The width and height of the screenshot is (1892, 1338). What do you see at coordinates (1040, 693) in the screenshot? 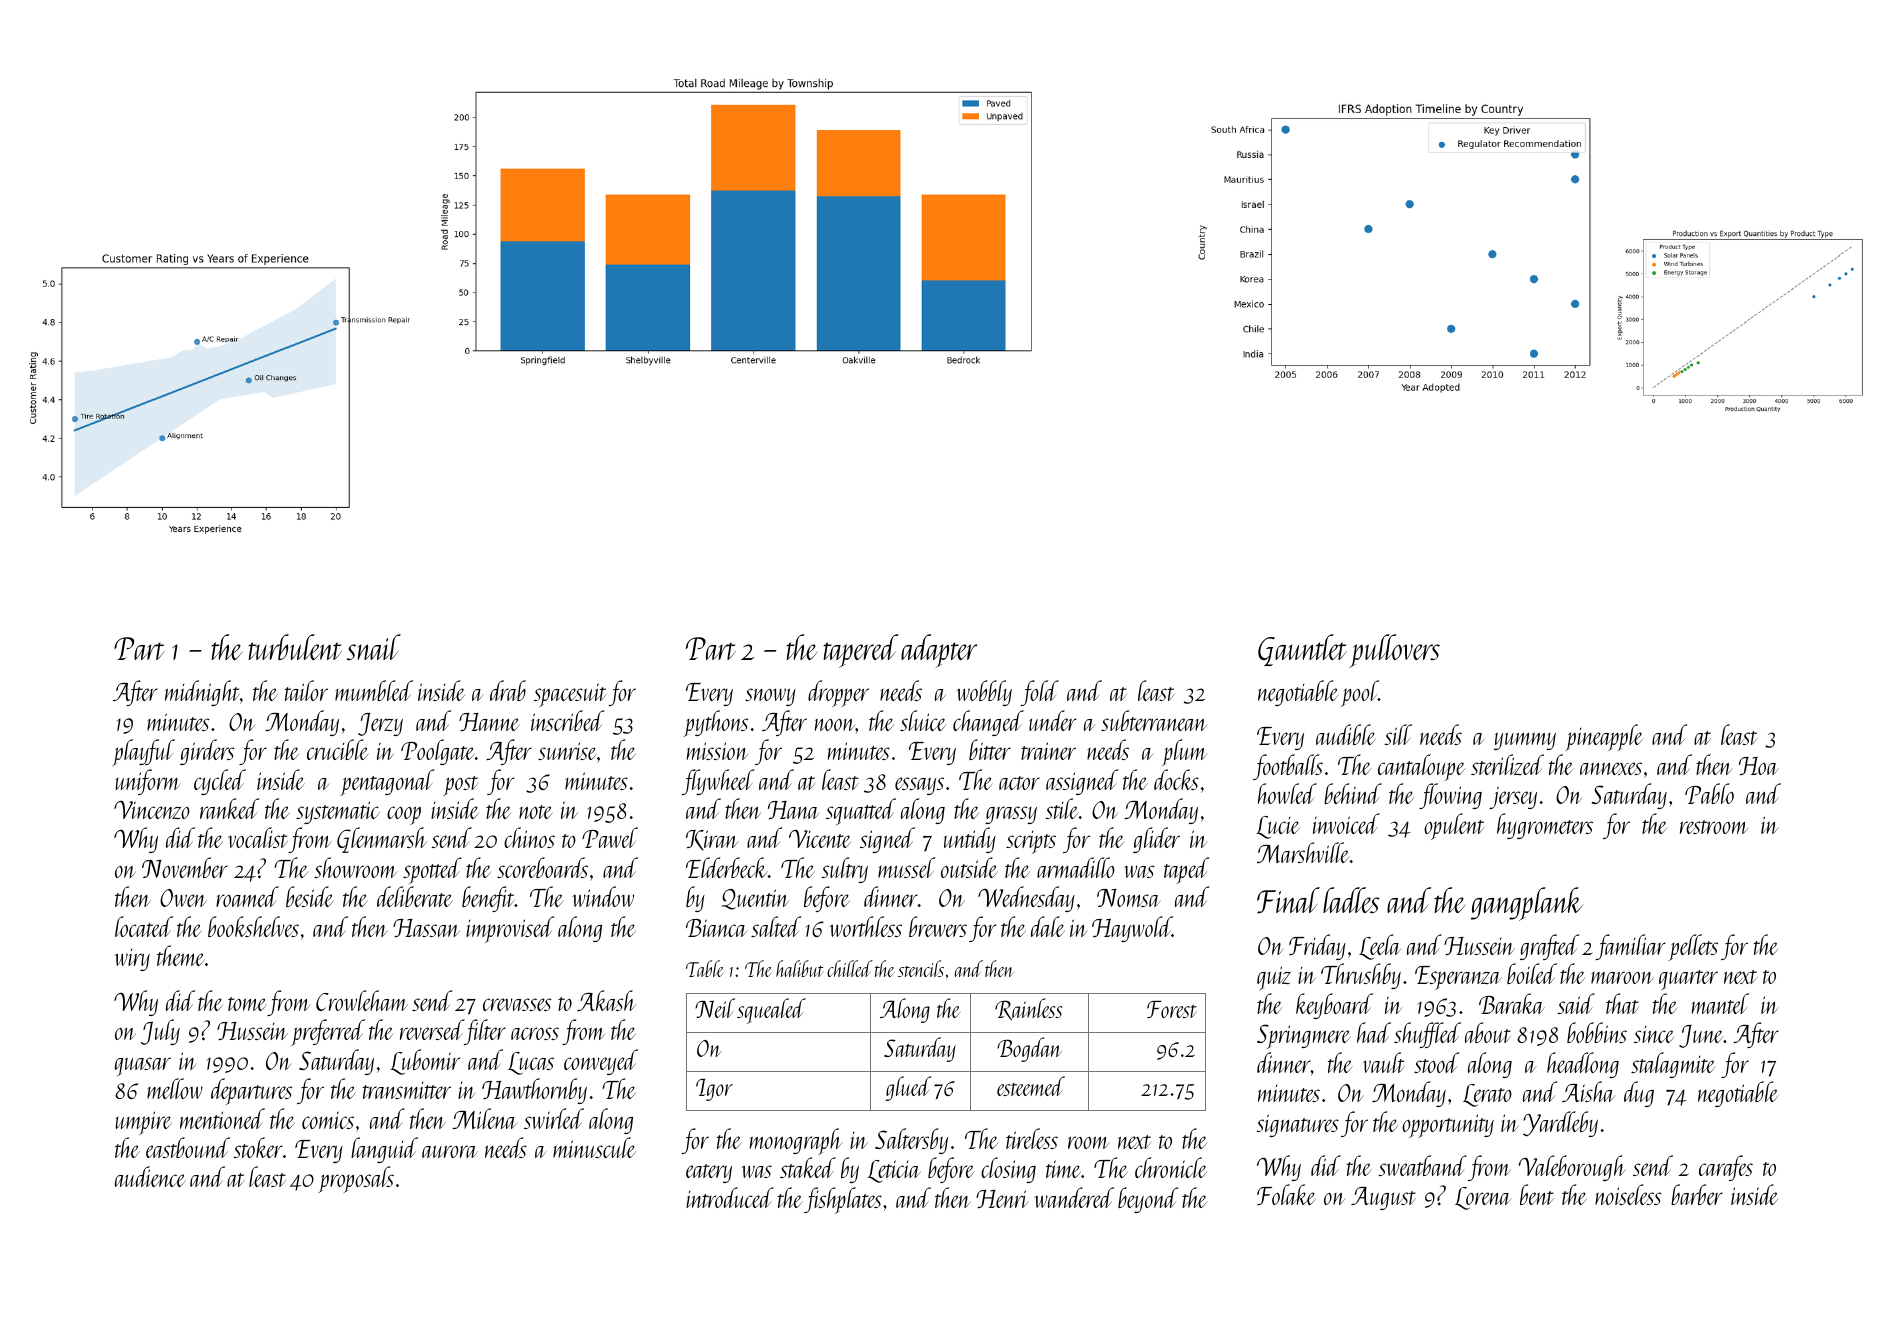
I see `fold` at bounding box center [1040, 693].
